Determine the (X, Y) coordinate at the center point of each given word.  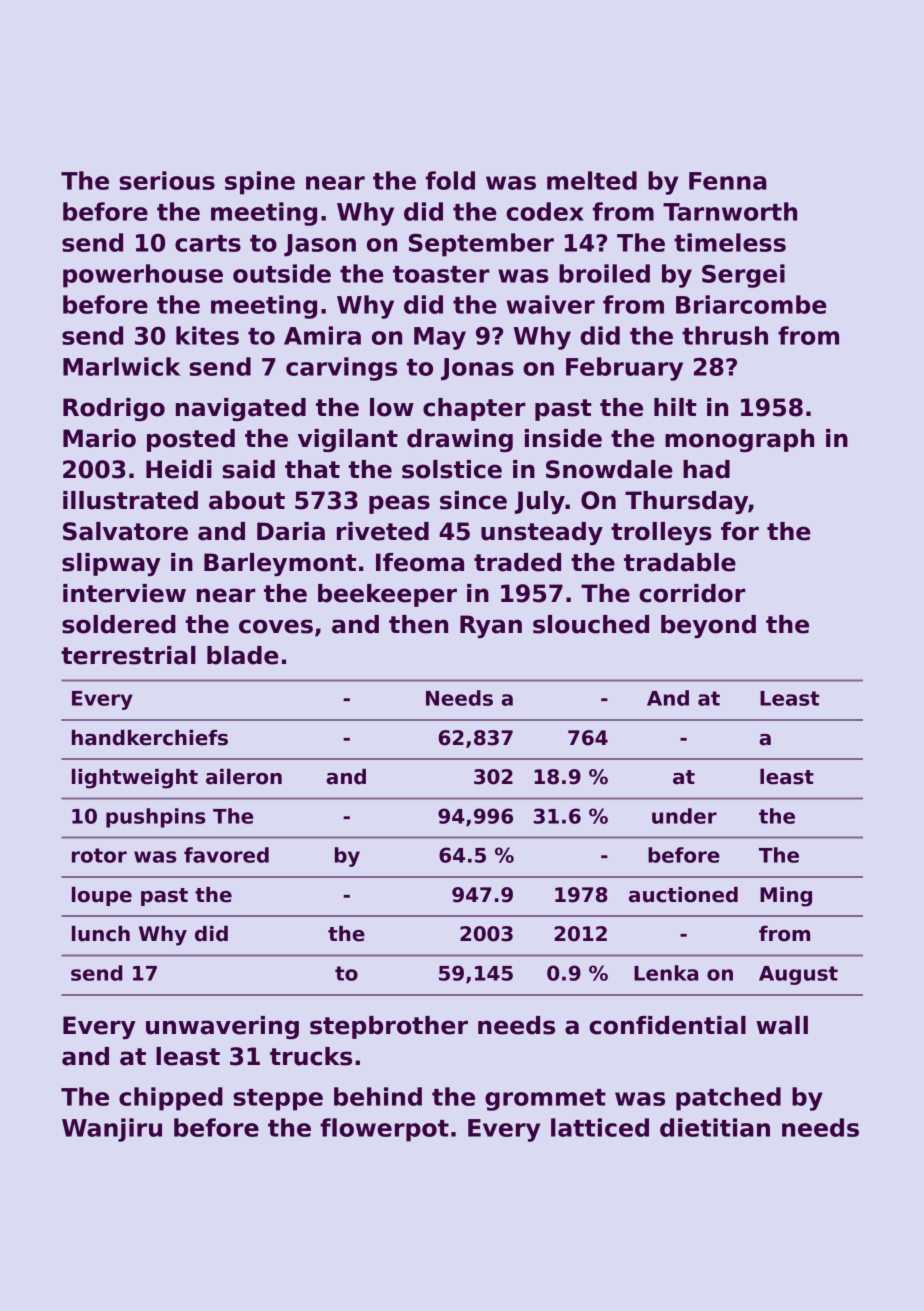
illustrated (130, 500)
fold (450, 180)
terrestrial (128, 655)
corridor (692, 593)
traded (517, 562)
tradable (680, 562)
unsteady (542, 533)
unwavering (222, 1027)
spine (260, 183)
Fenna (728, 181)
